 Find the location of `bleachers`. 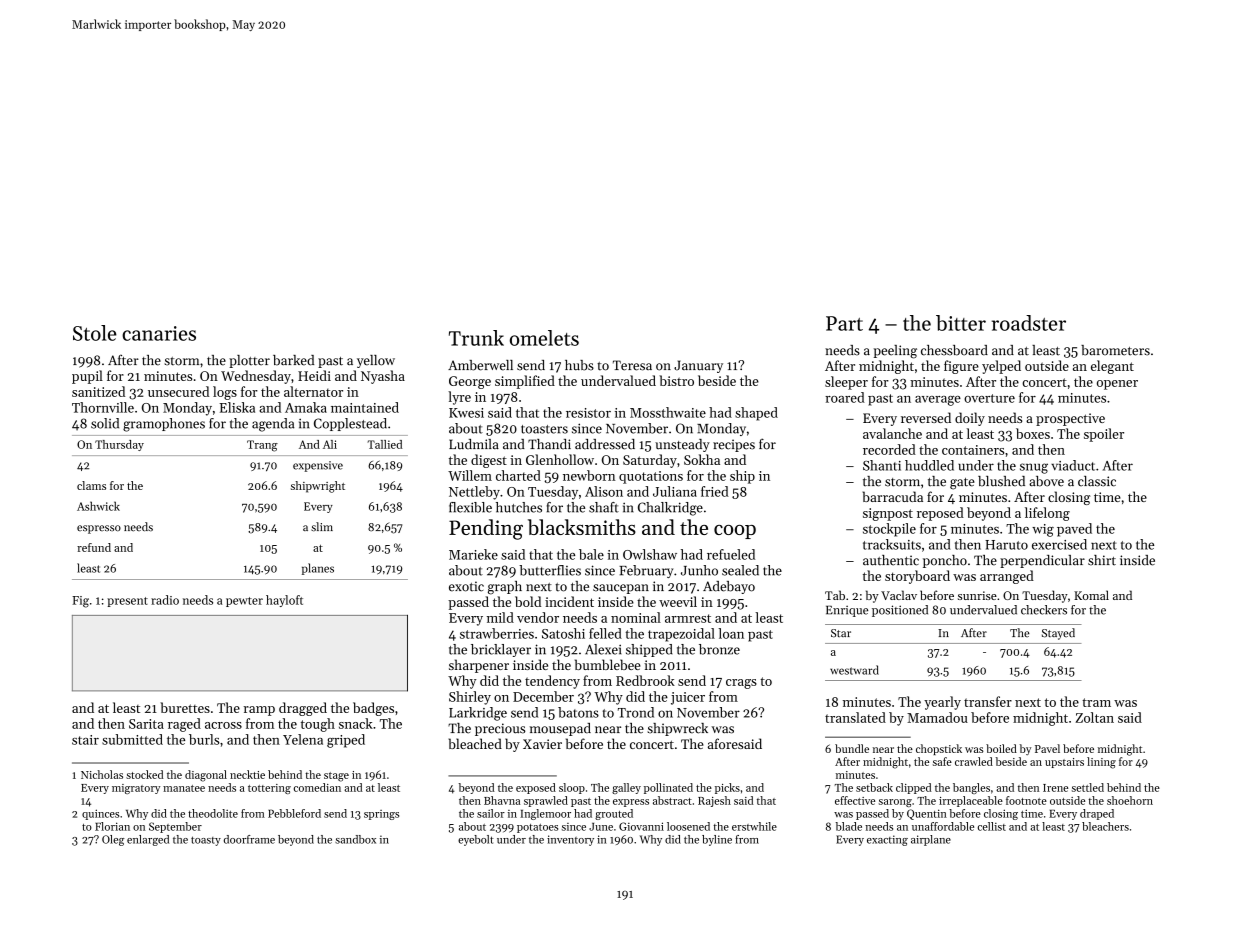

bleachers is located at coordinates (1105, 826).
